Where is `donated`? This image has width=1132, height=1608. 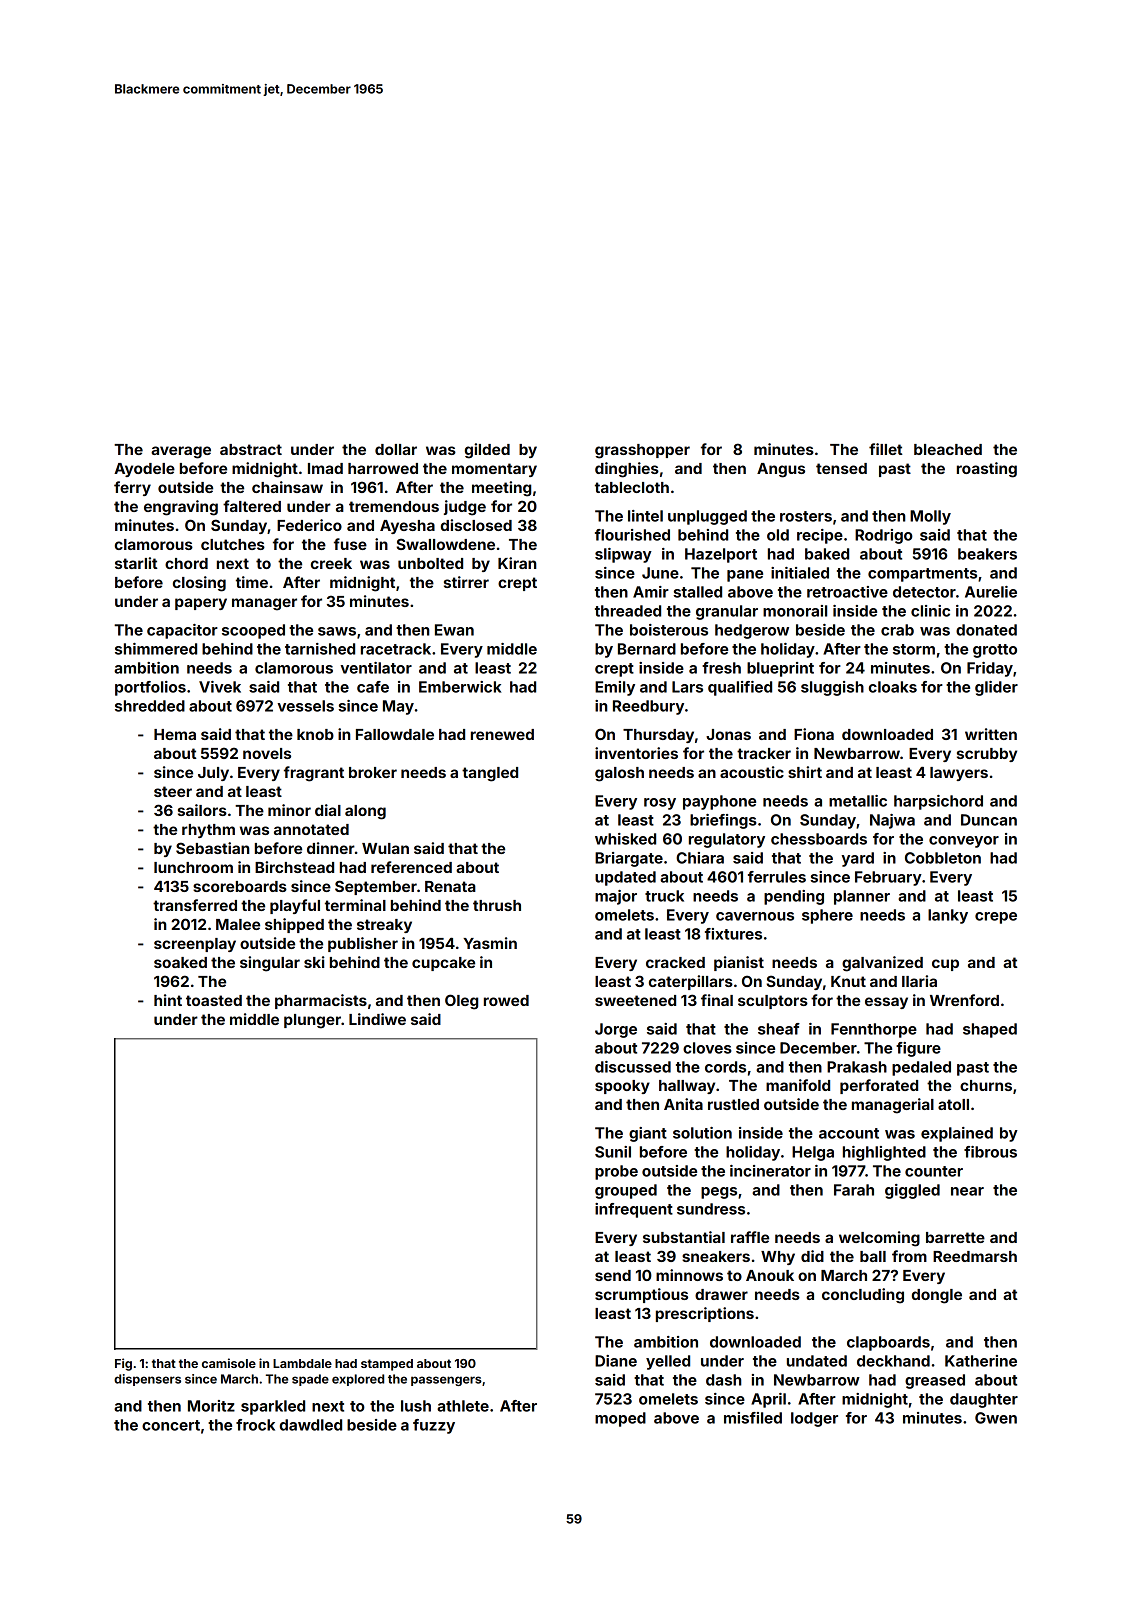 donated is located at coordinates (986, 630).
